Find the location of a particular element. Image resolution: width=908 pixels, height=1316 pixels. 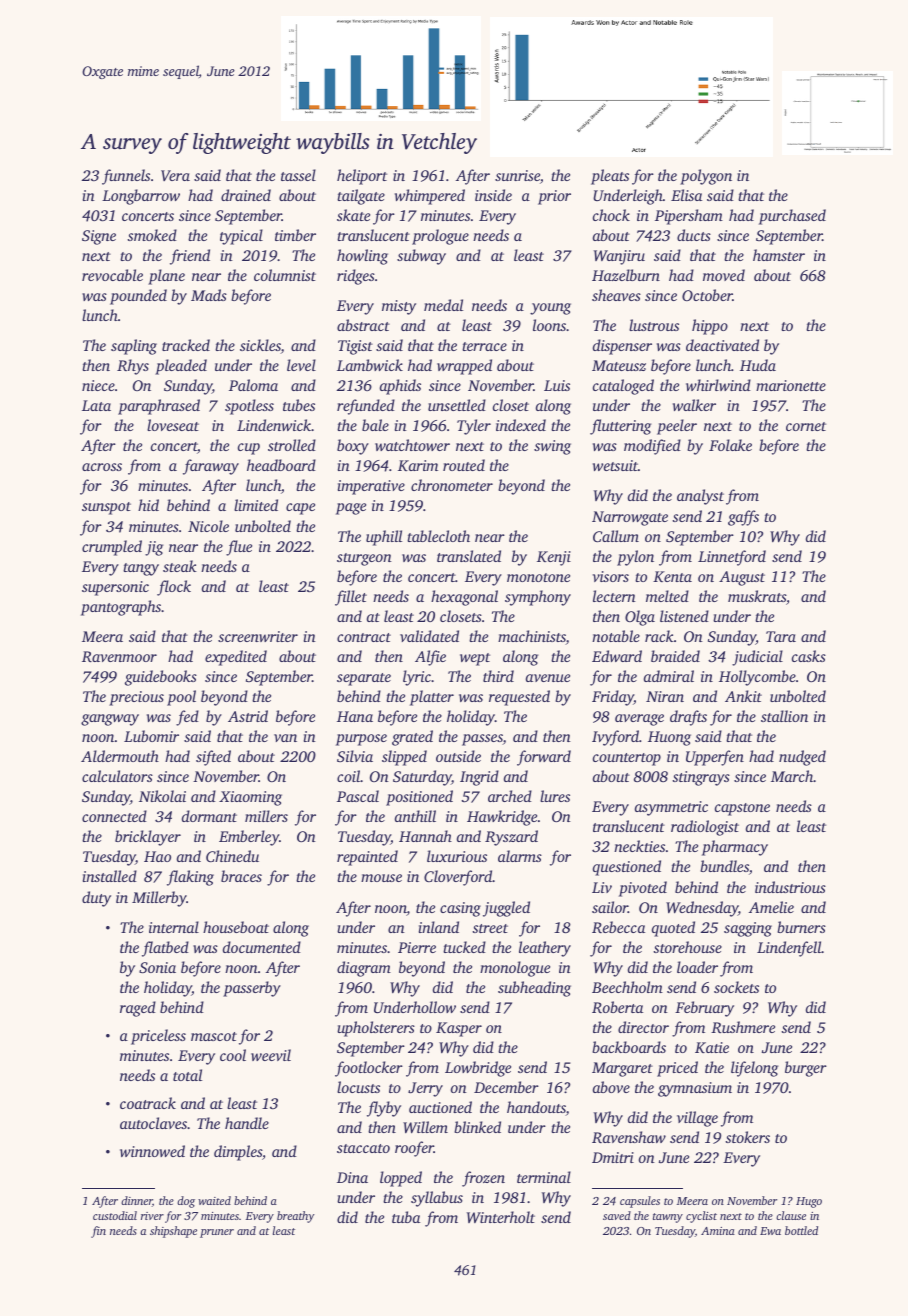

platter is located at coordinates (432, 698).
